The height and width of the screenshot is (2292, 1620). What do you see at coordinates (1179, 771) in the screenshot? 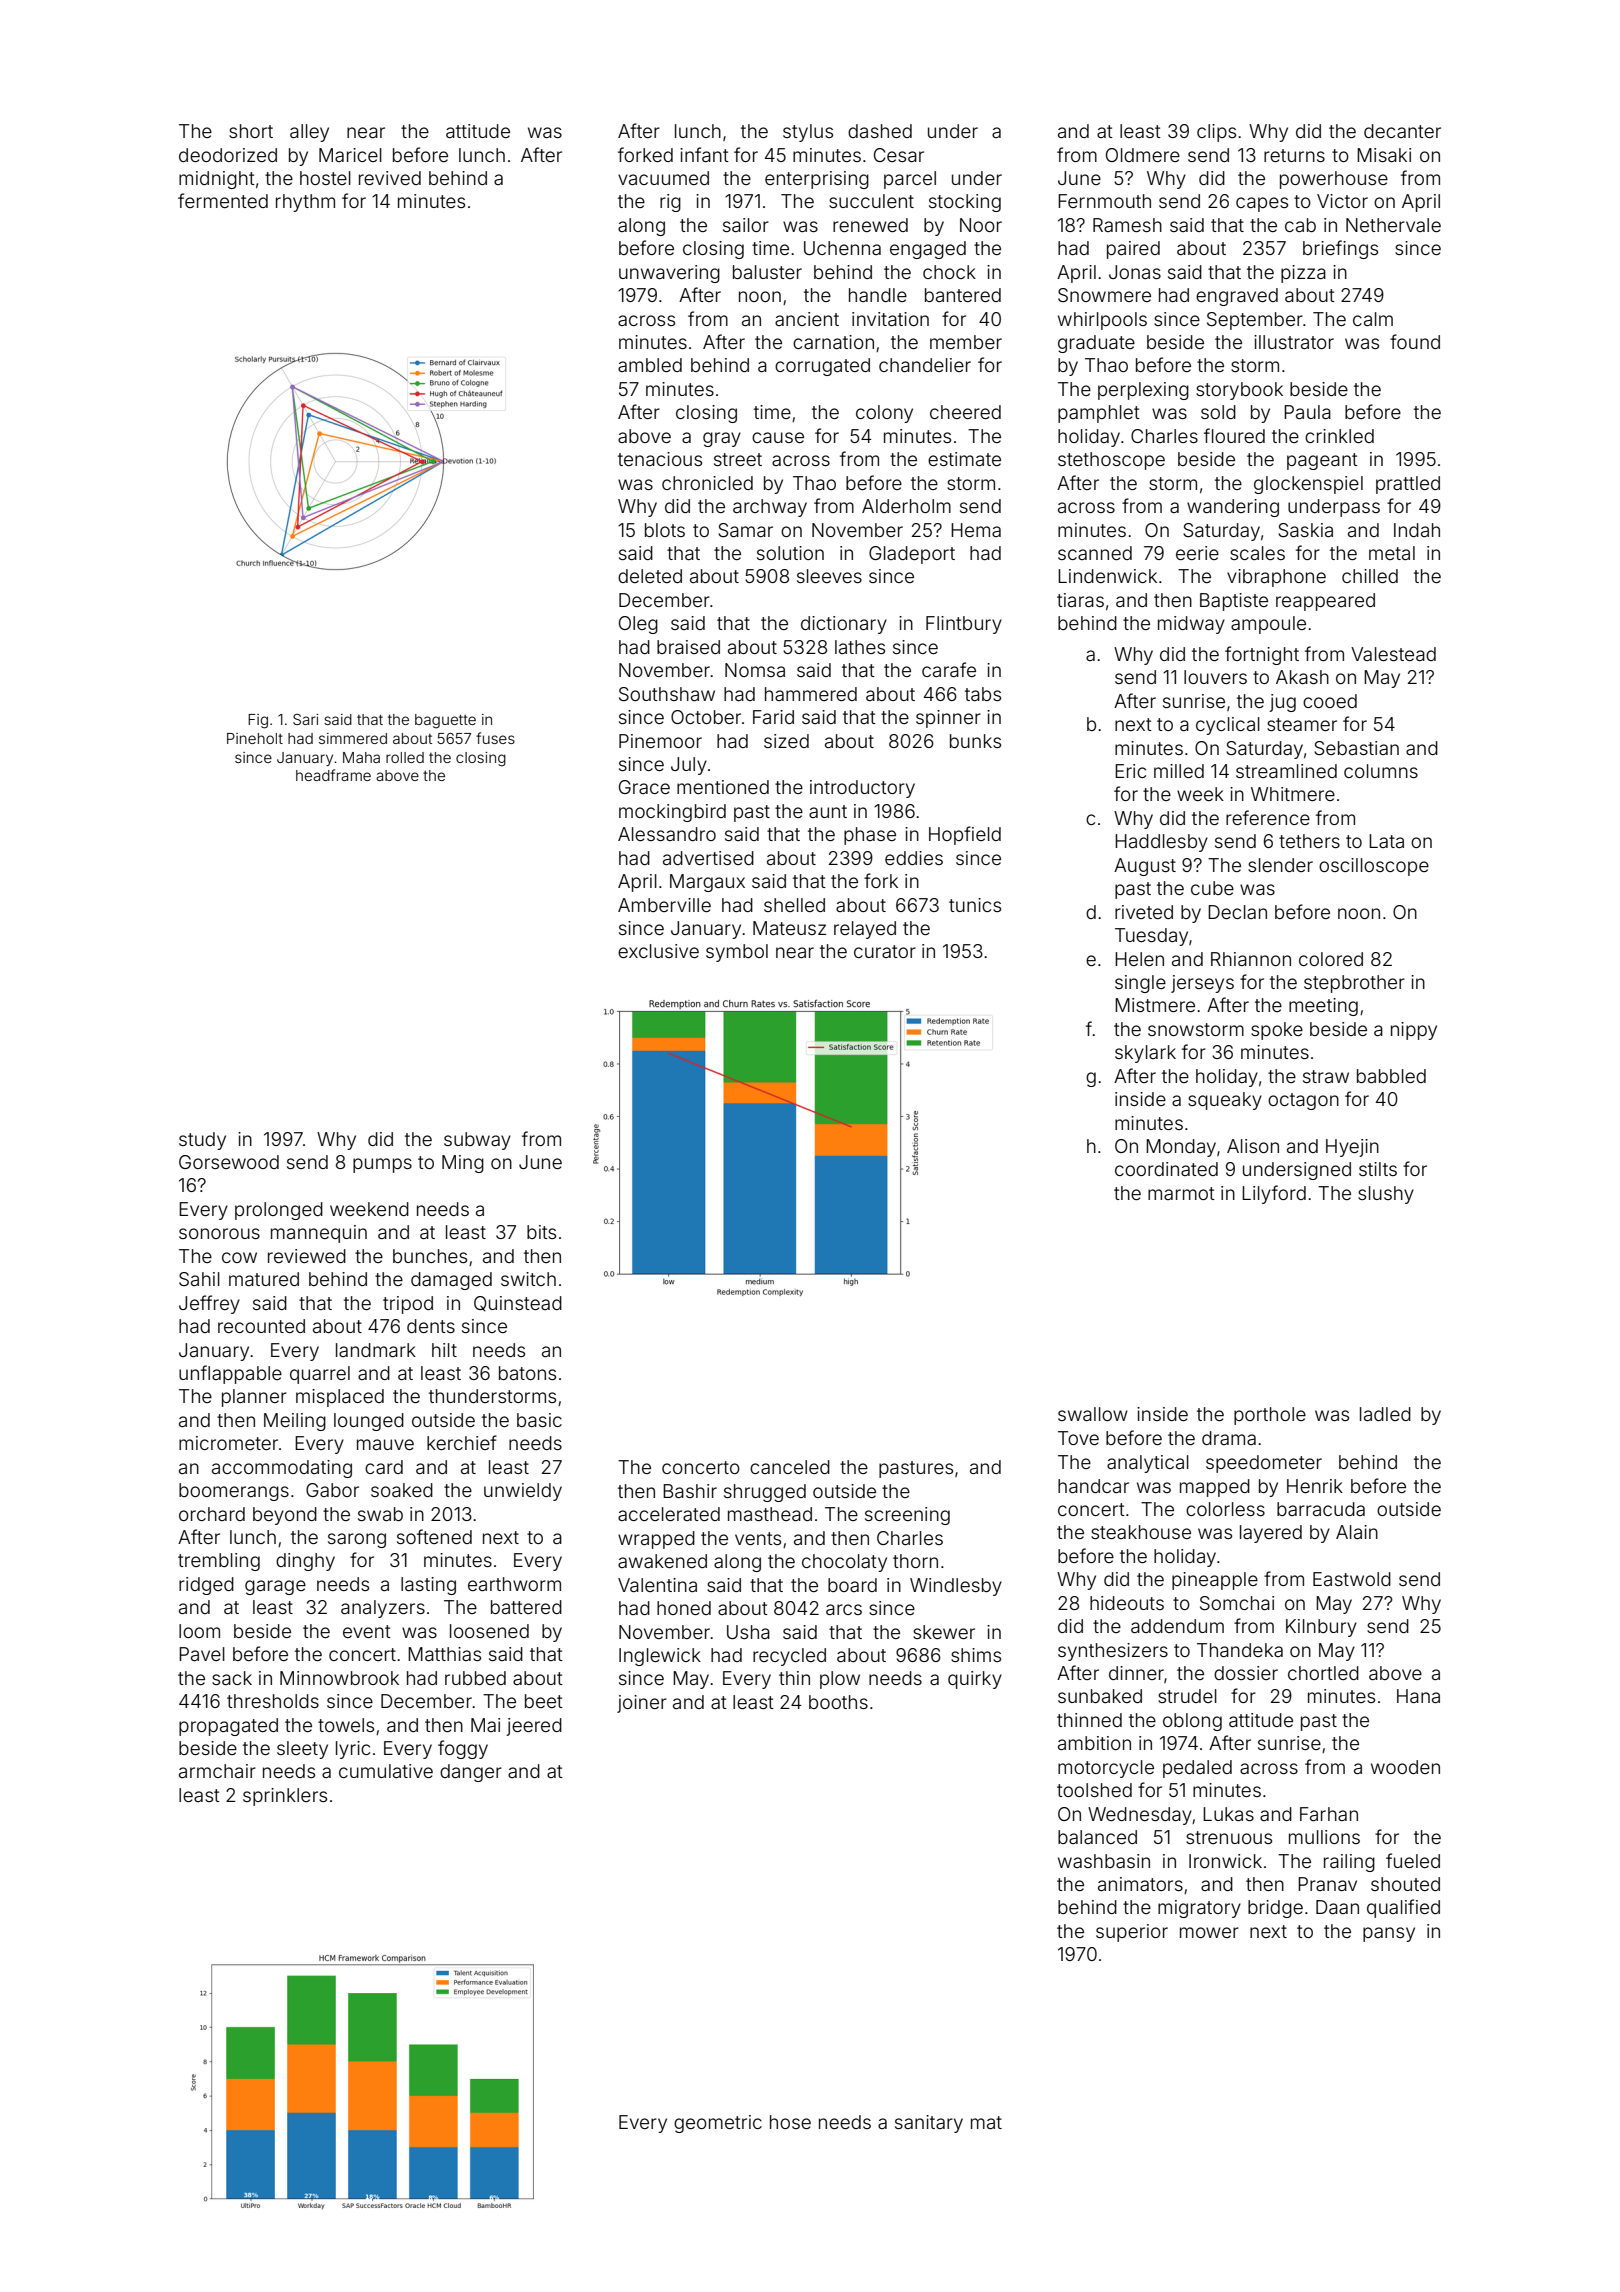
I see `milled` at bounding box center [1179, 771].
